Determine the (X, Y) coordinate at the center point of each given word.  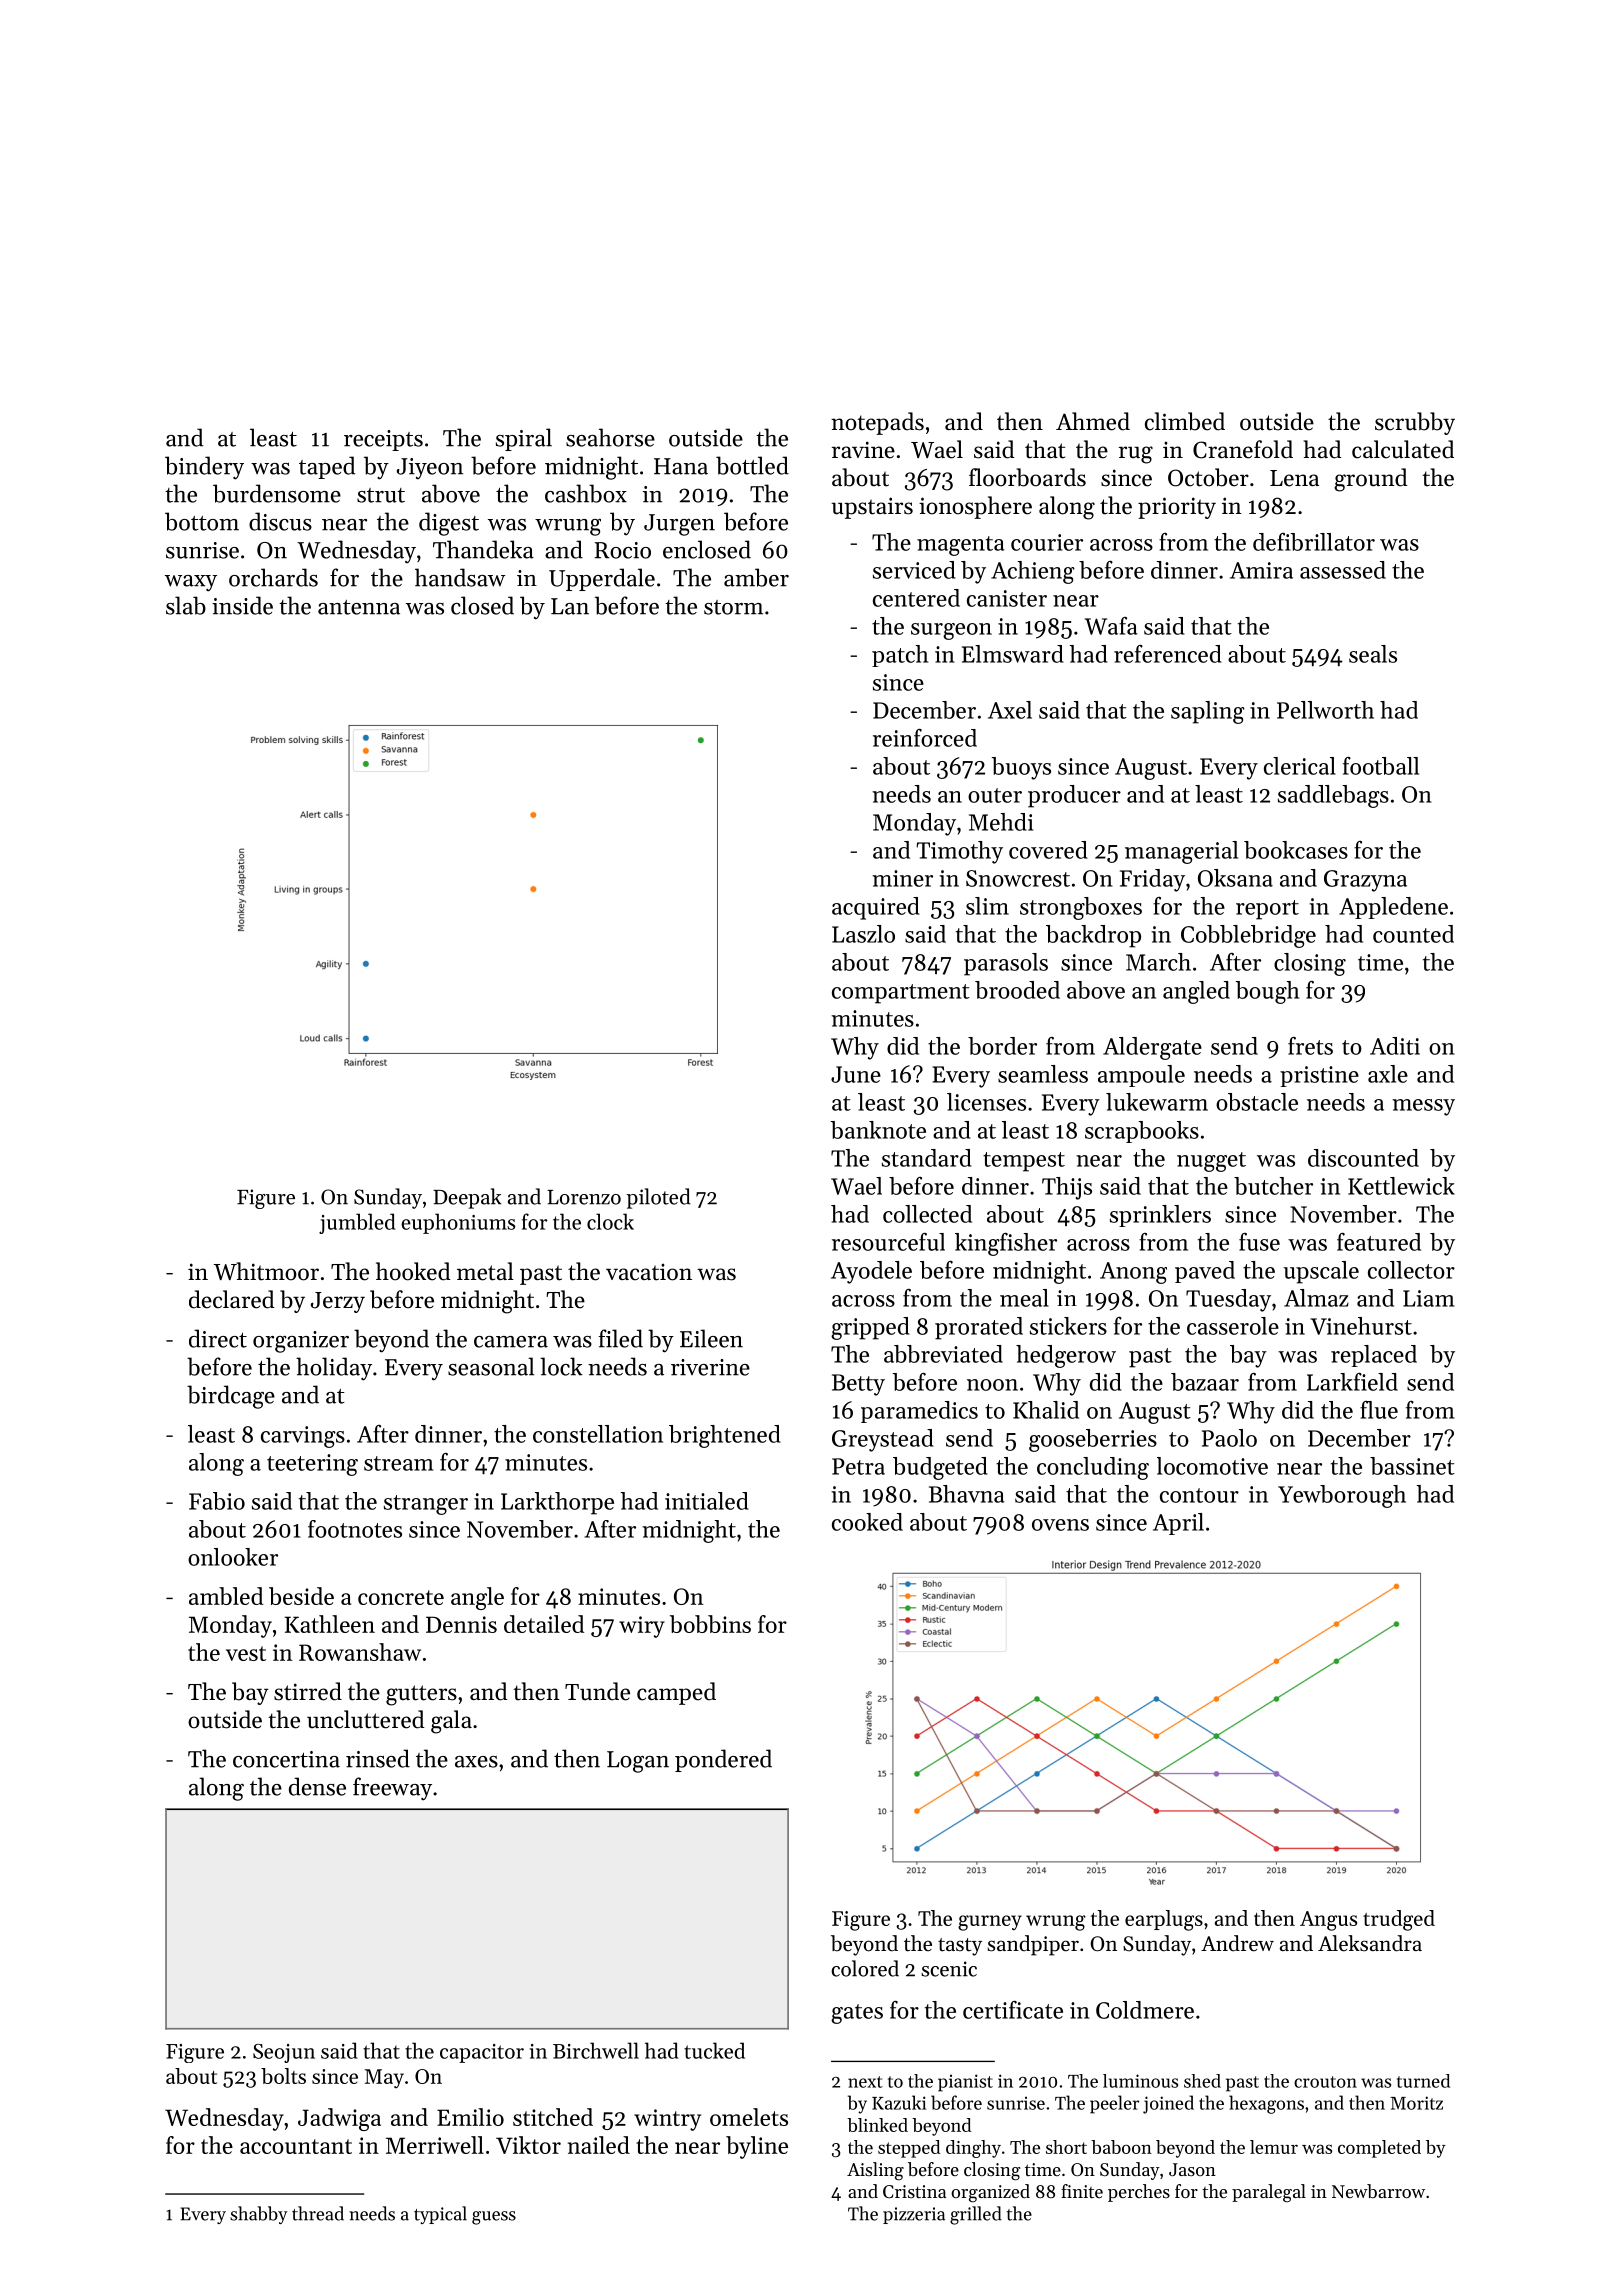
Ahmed (1093, 421)
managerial (1181, 852)
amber (756, 577)
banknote (878, 1130)
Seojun (284, 2053)
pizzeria (914, 2215)
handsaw (460, 577)
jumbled (357, 1223)
